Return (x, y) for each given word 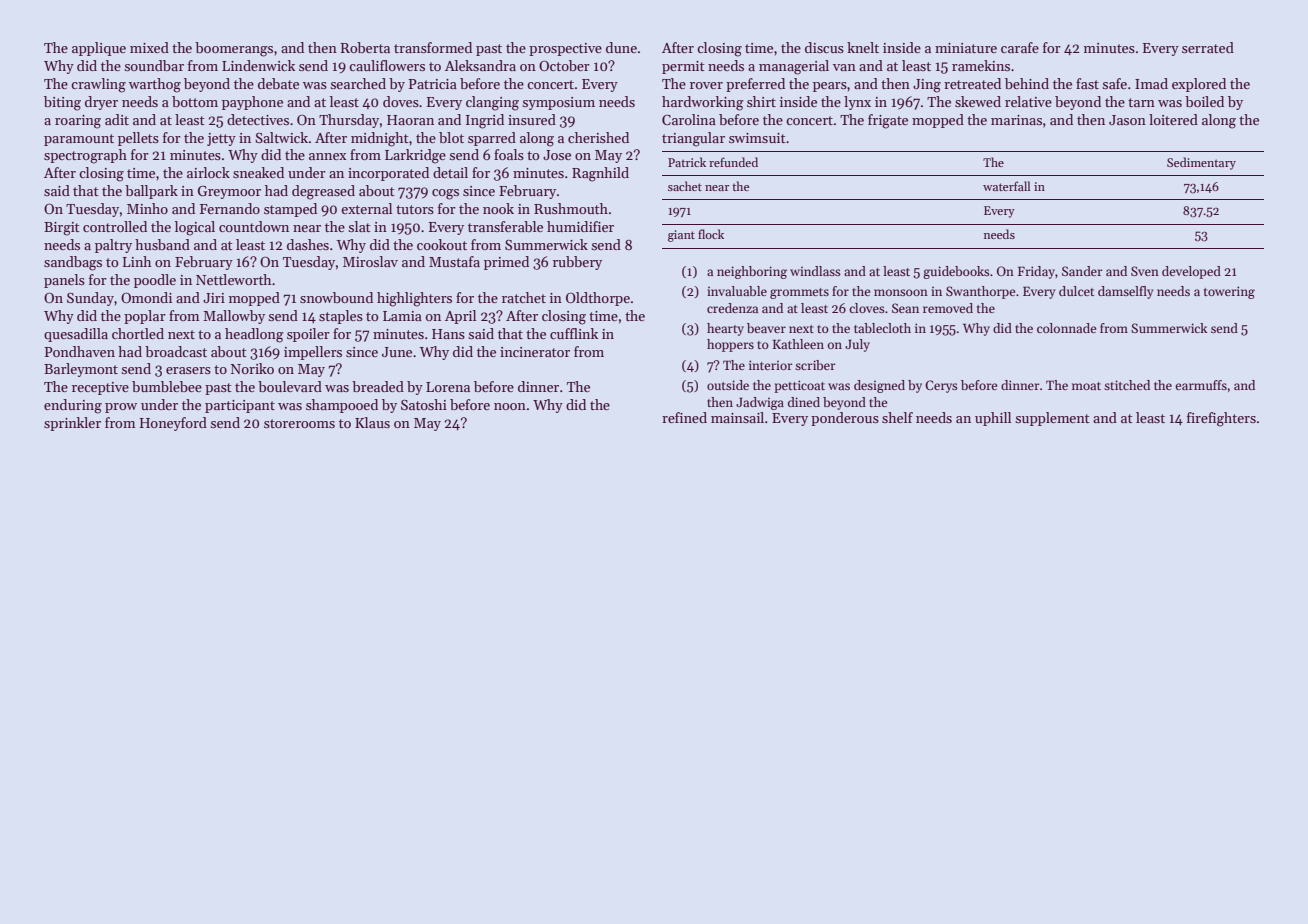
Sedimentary (1201, 163)
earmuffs (1201, 385)
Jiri (214, 298)
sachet (685, 186)
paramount (79, 140)
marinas (1016, 120)
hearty (725, 329)
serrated (1208, 47)
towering (1229, 292)
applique (99, 49)
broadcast (176, 351)
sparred (492, 139)
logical (195, 228)
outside (728, 385)
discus (824, 47)
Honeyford (173, 424)
